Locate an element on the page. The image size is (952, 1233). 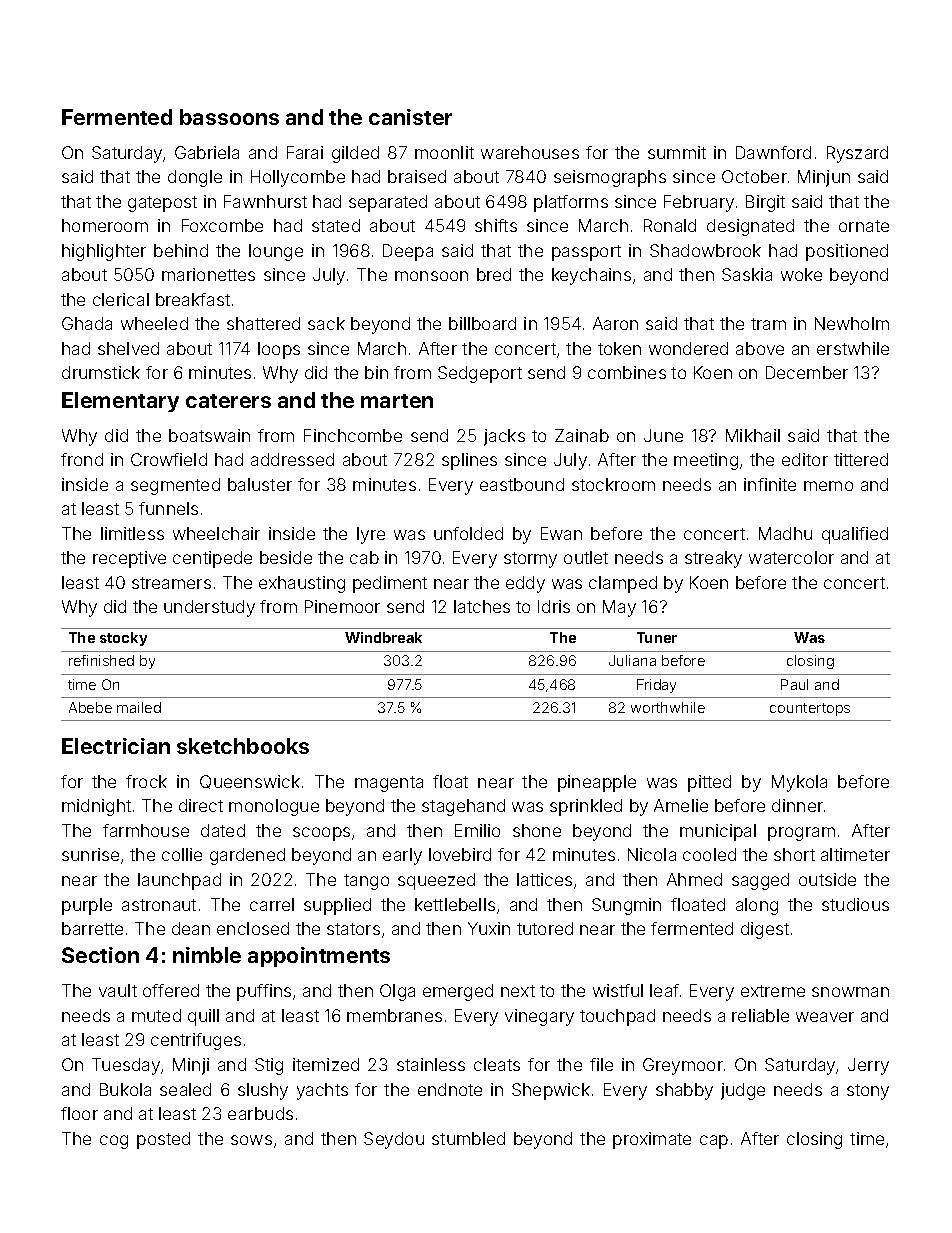
cog is located at coordinates (114, 1142).
